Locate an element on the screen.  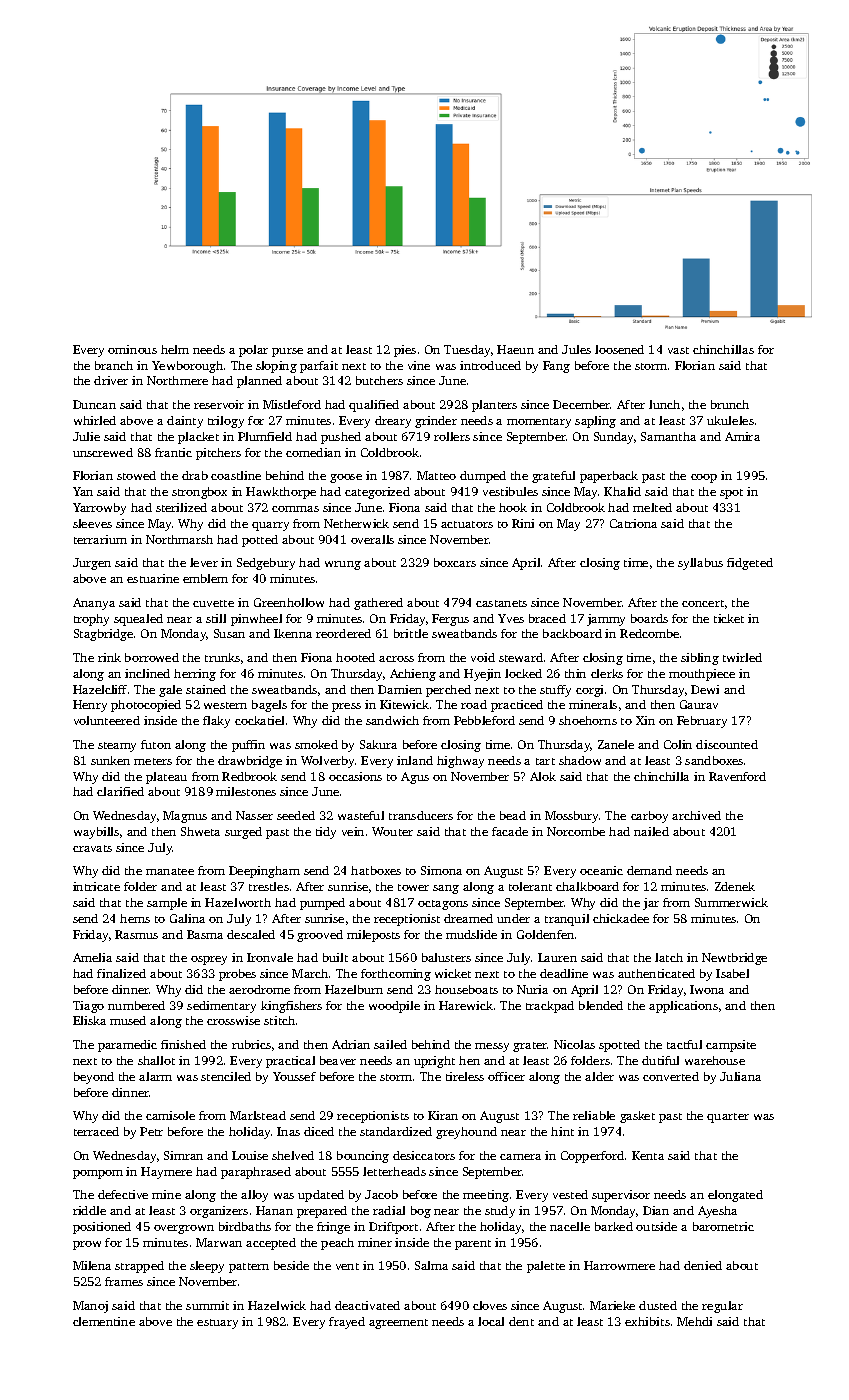
upright is located at coordinates (434, 1062).
